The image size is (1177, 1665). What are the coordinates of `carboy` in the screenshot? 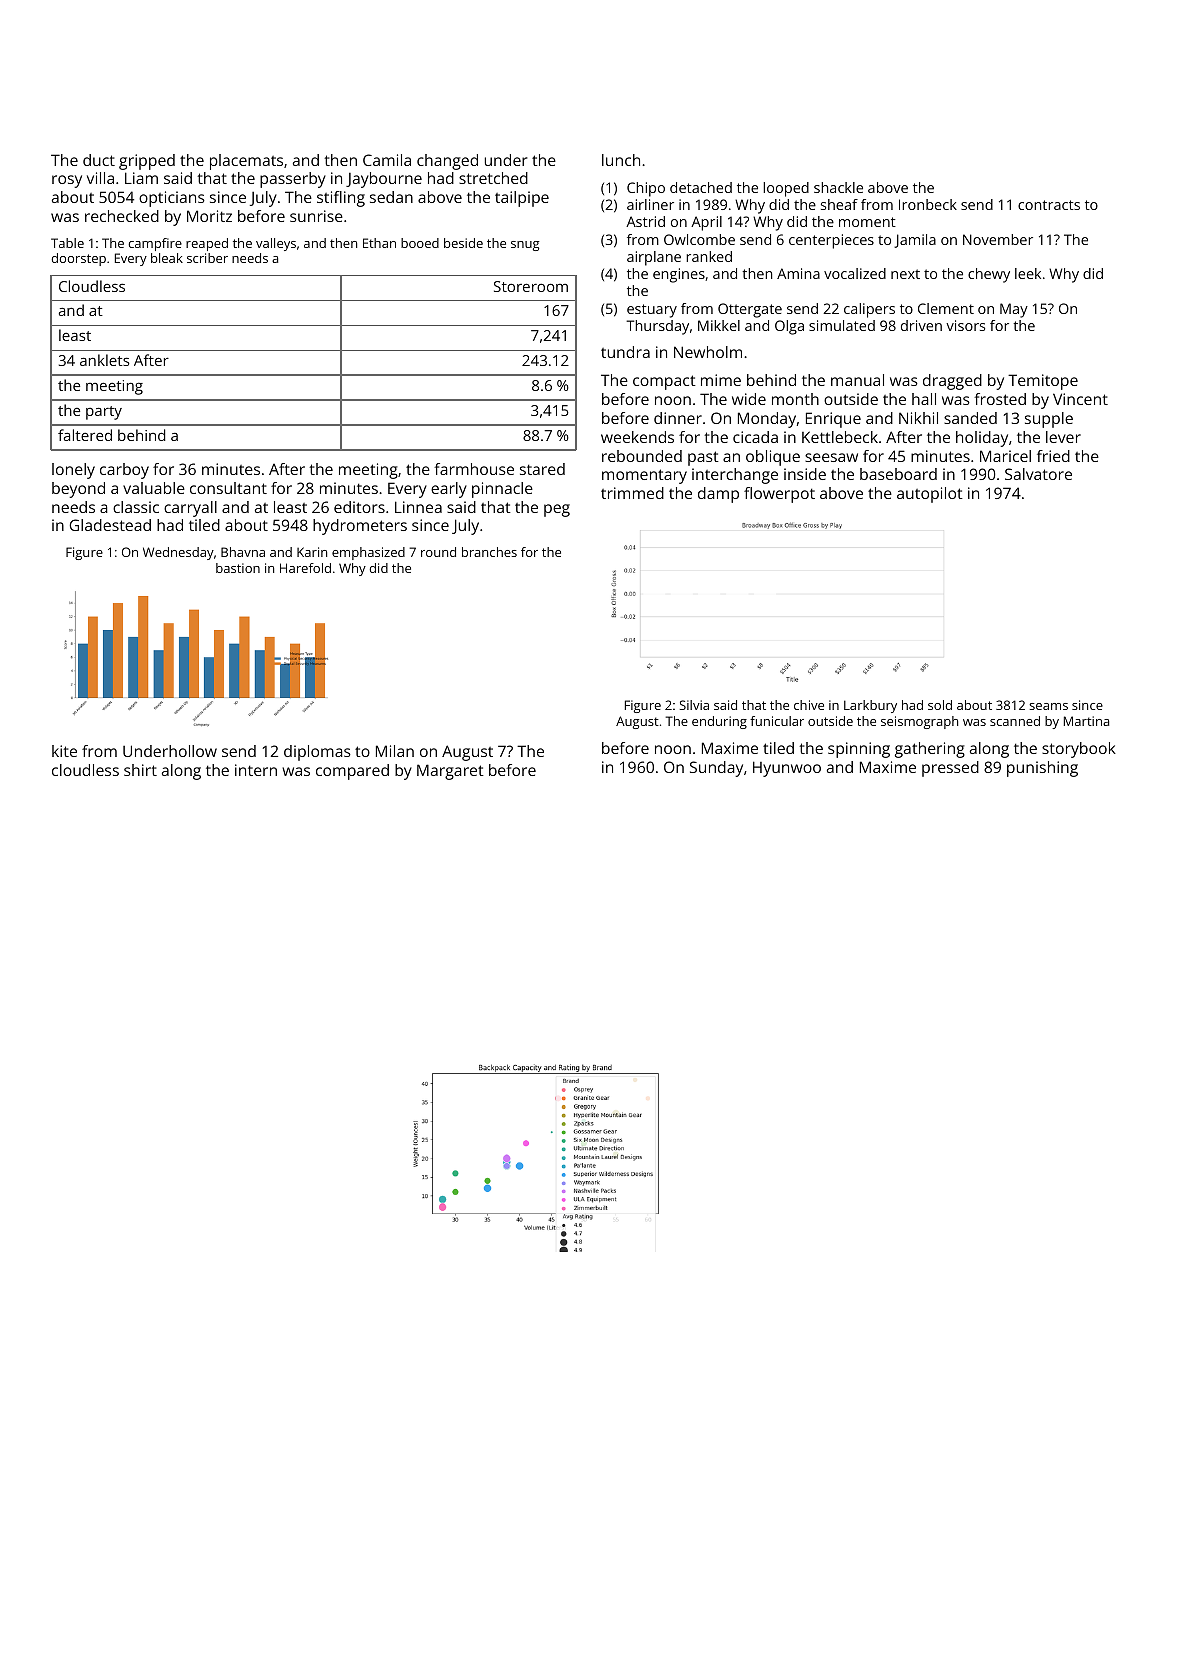 It's located at (124, 471).
